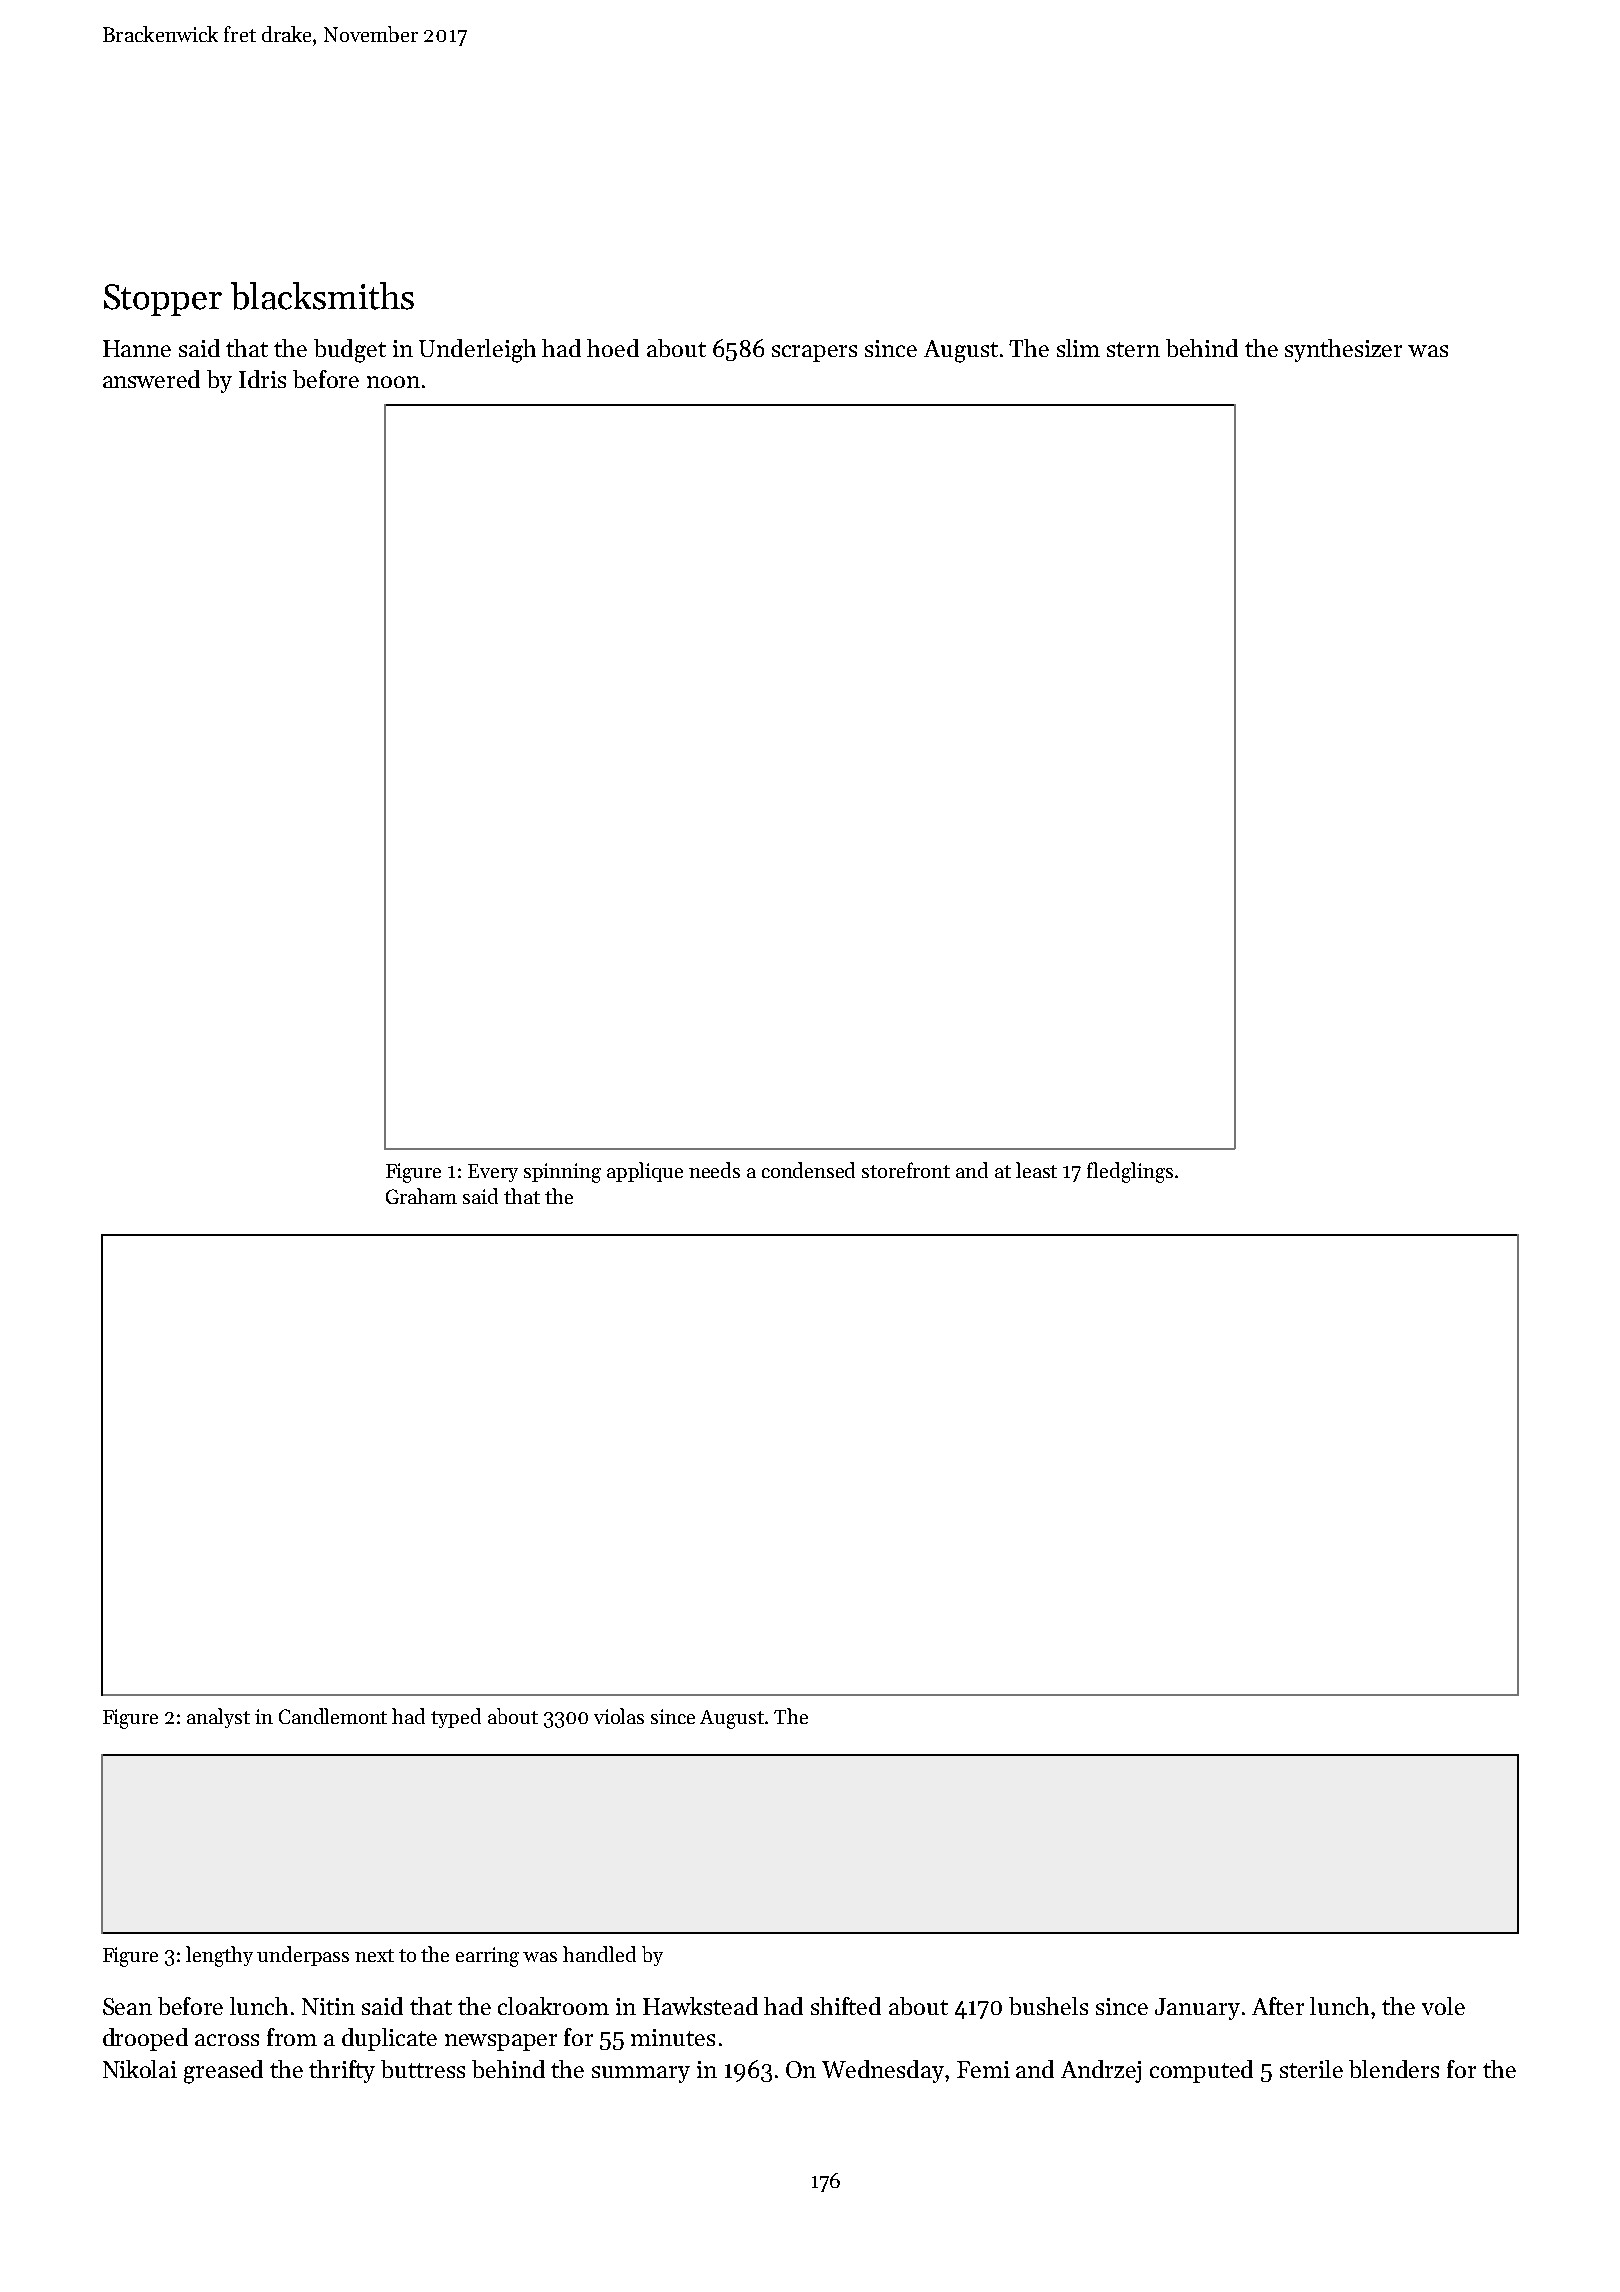 The width and height of the image is (1620, 2292). What do you see at coordinates (163, 300) in the image?
I see `Stopper` at bounding box center [163, 300].
